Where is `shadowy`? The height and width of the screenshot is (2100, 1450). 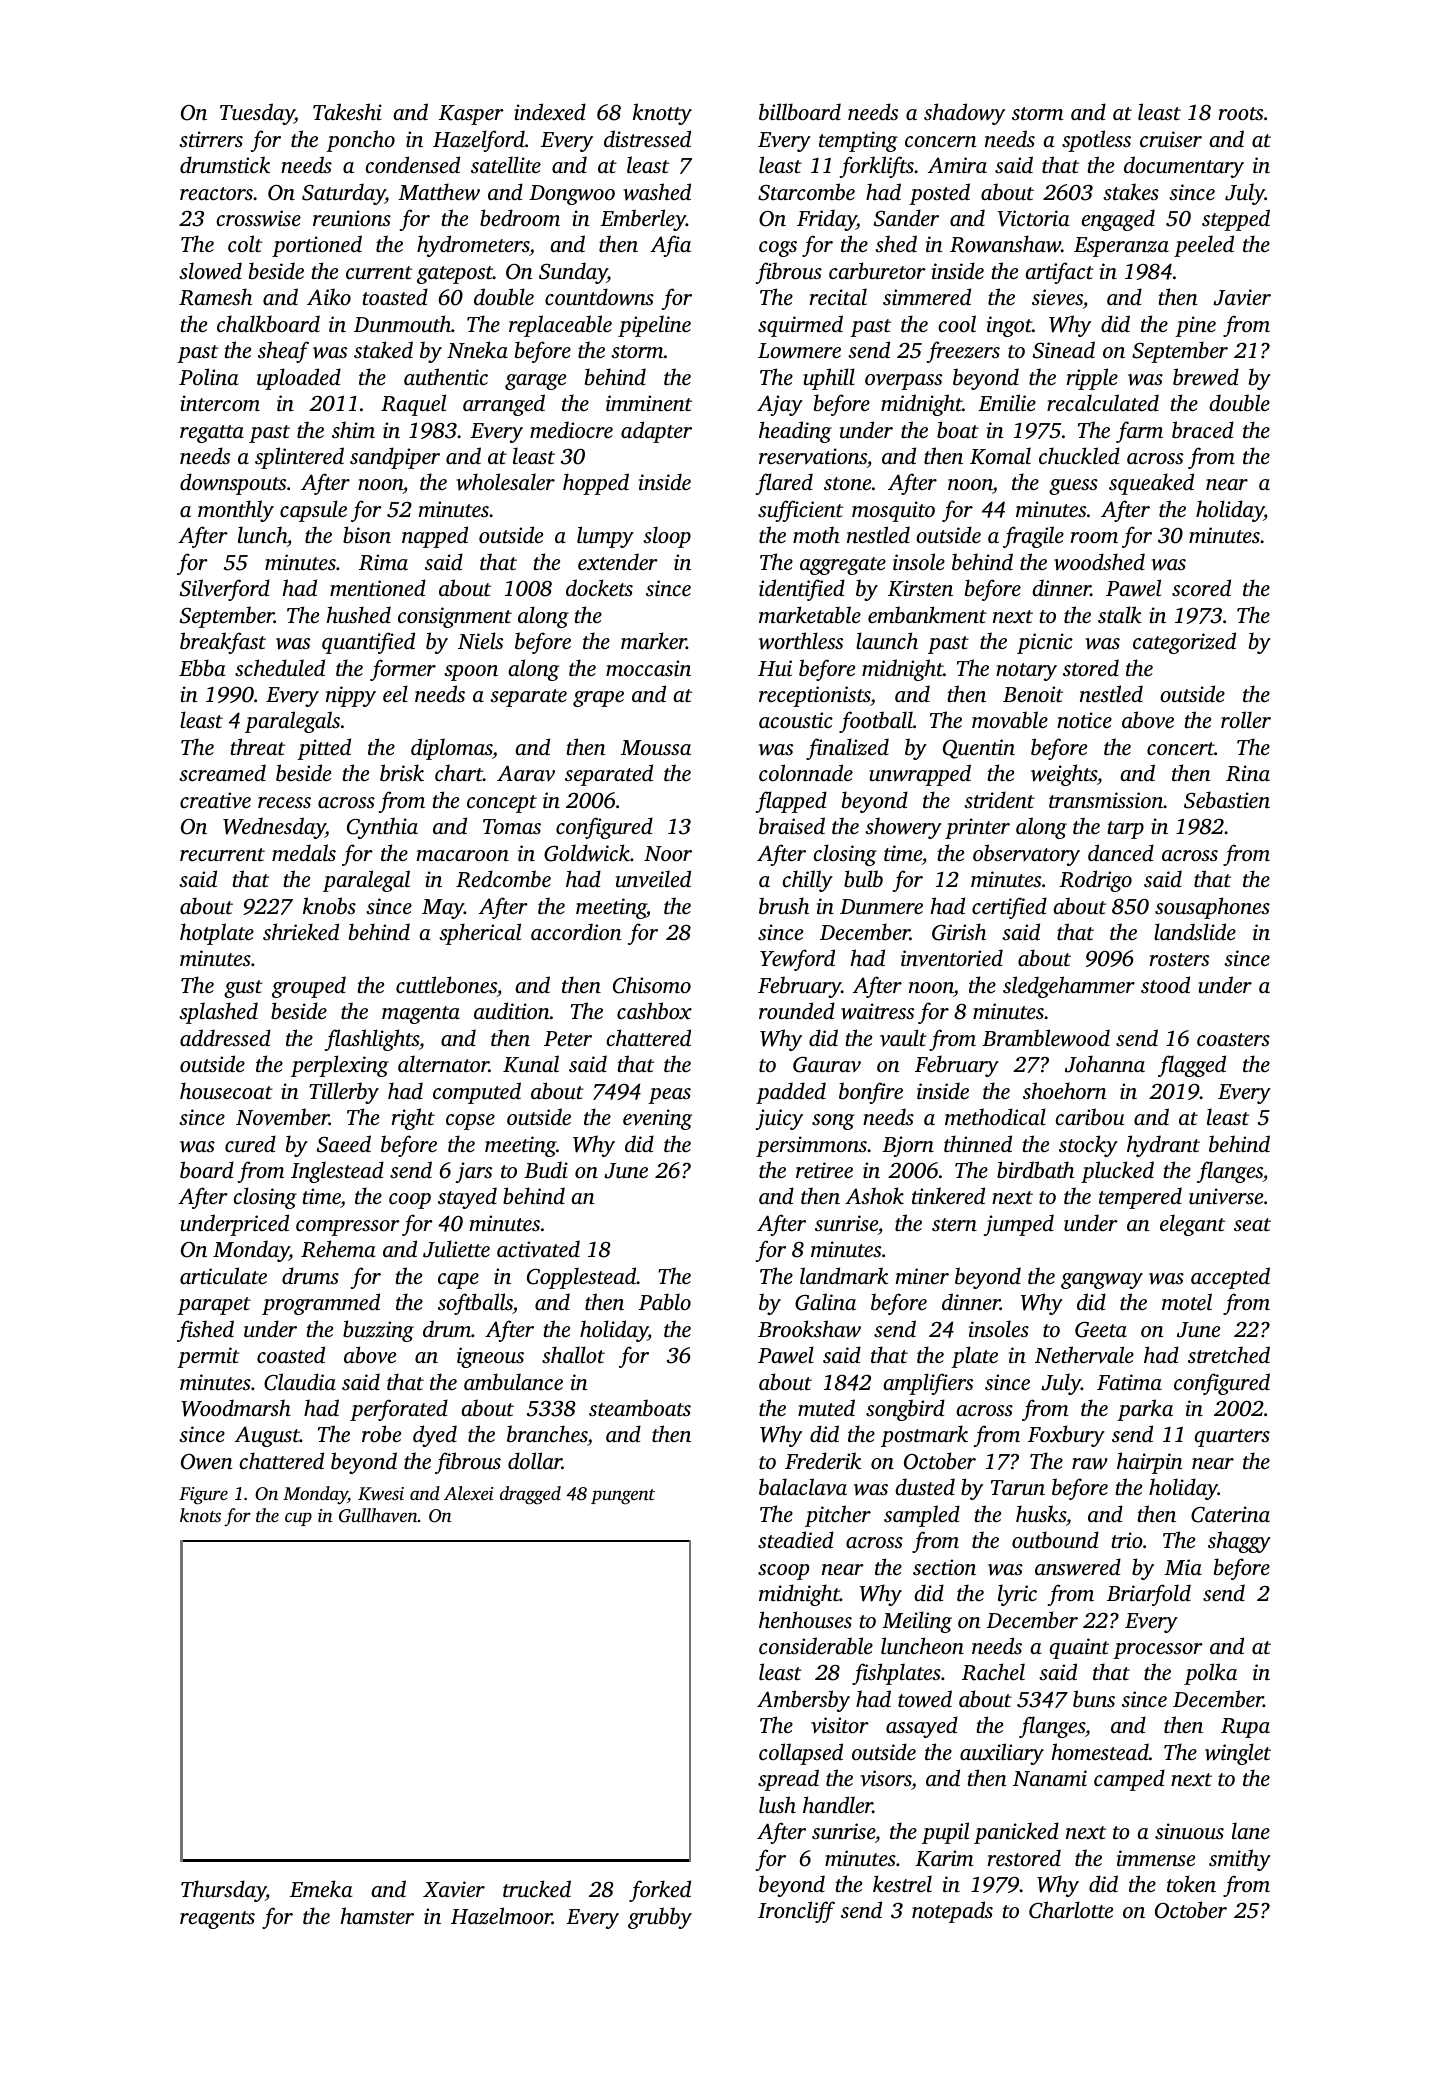
shadowy is located at coordinates (964, 114).
